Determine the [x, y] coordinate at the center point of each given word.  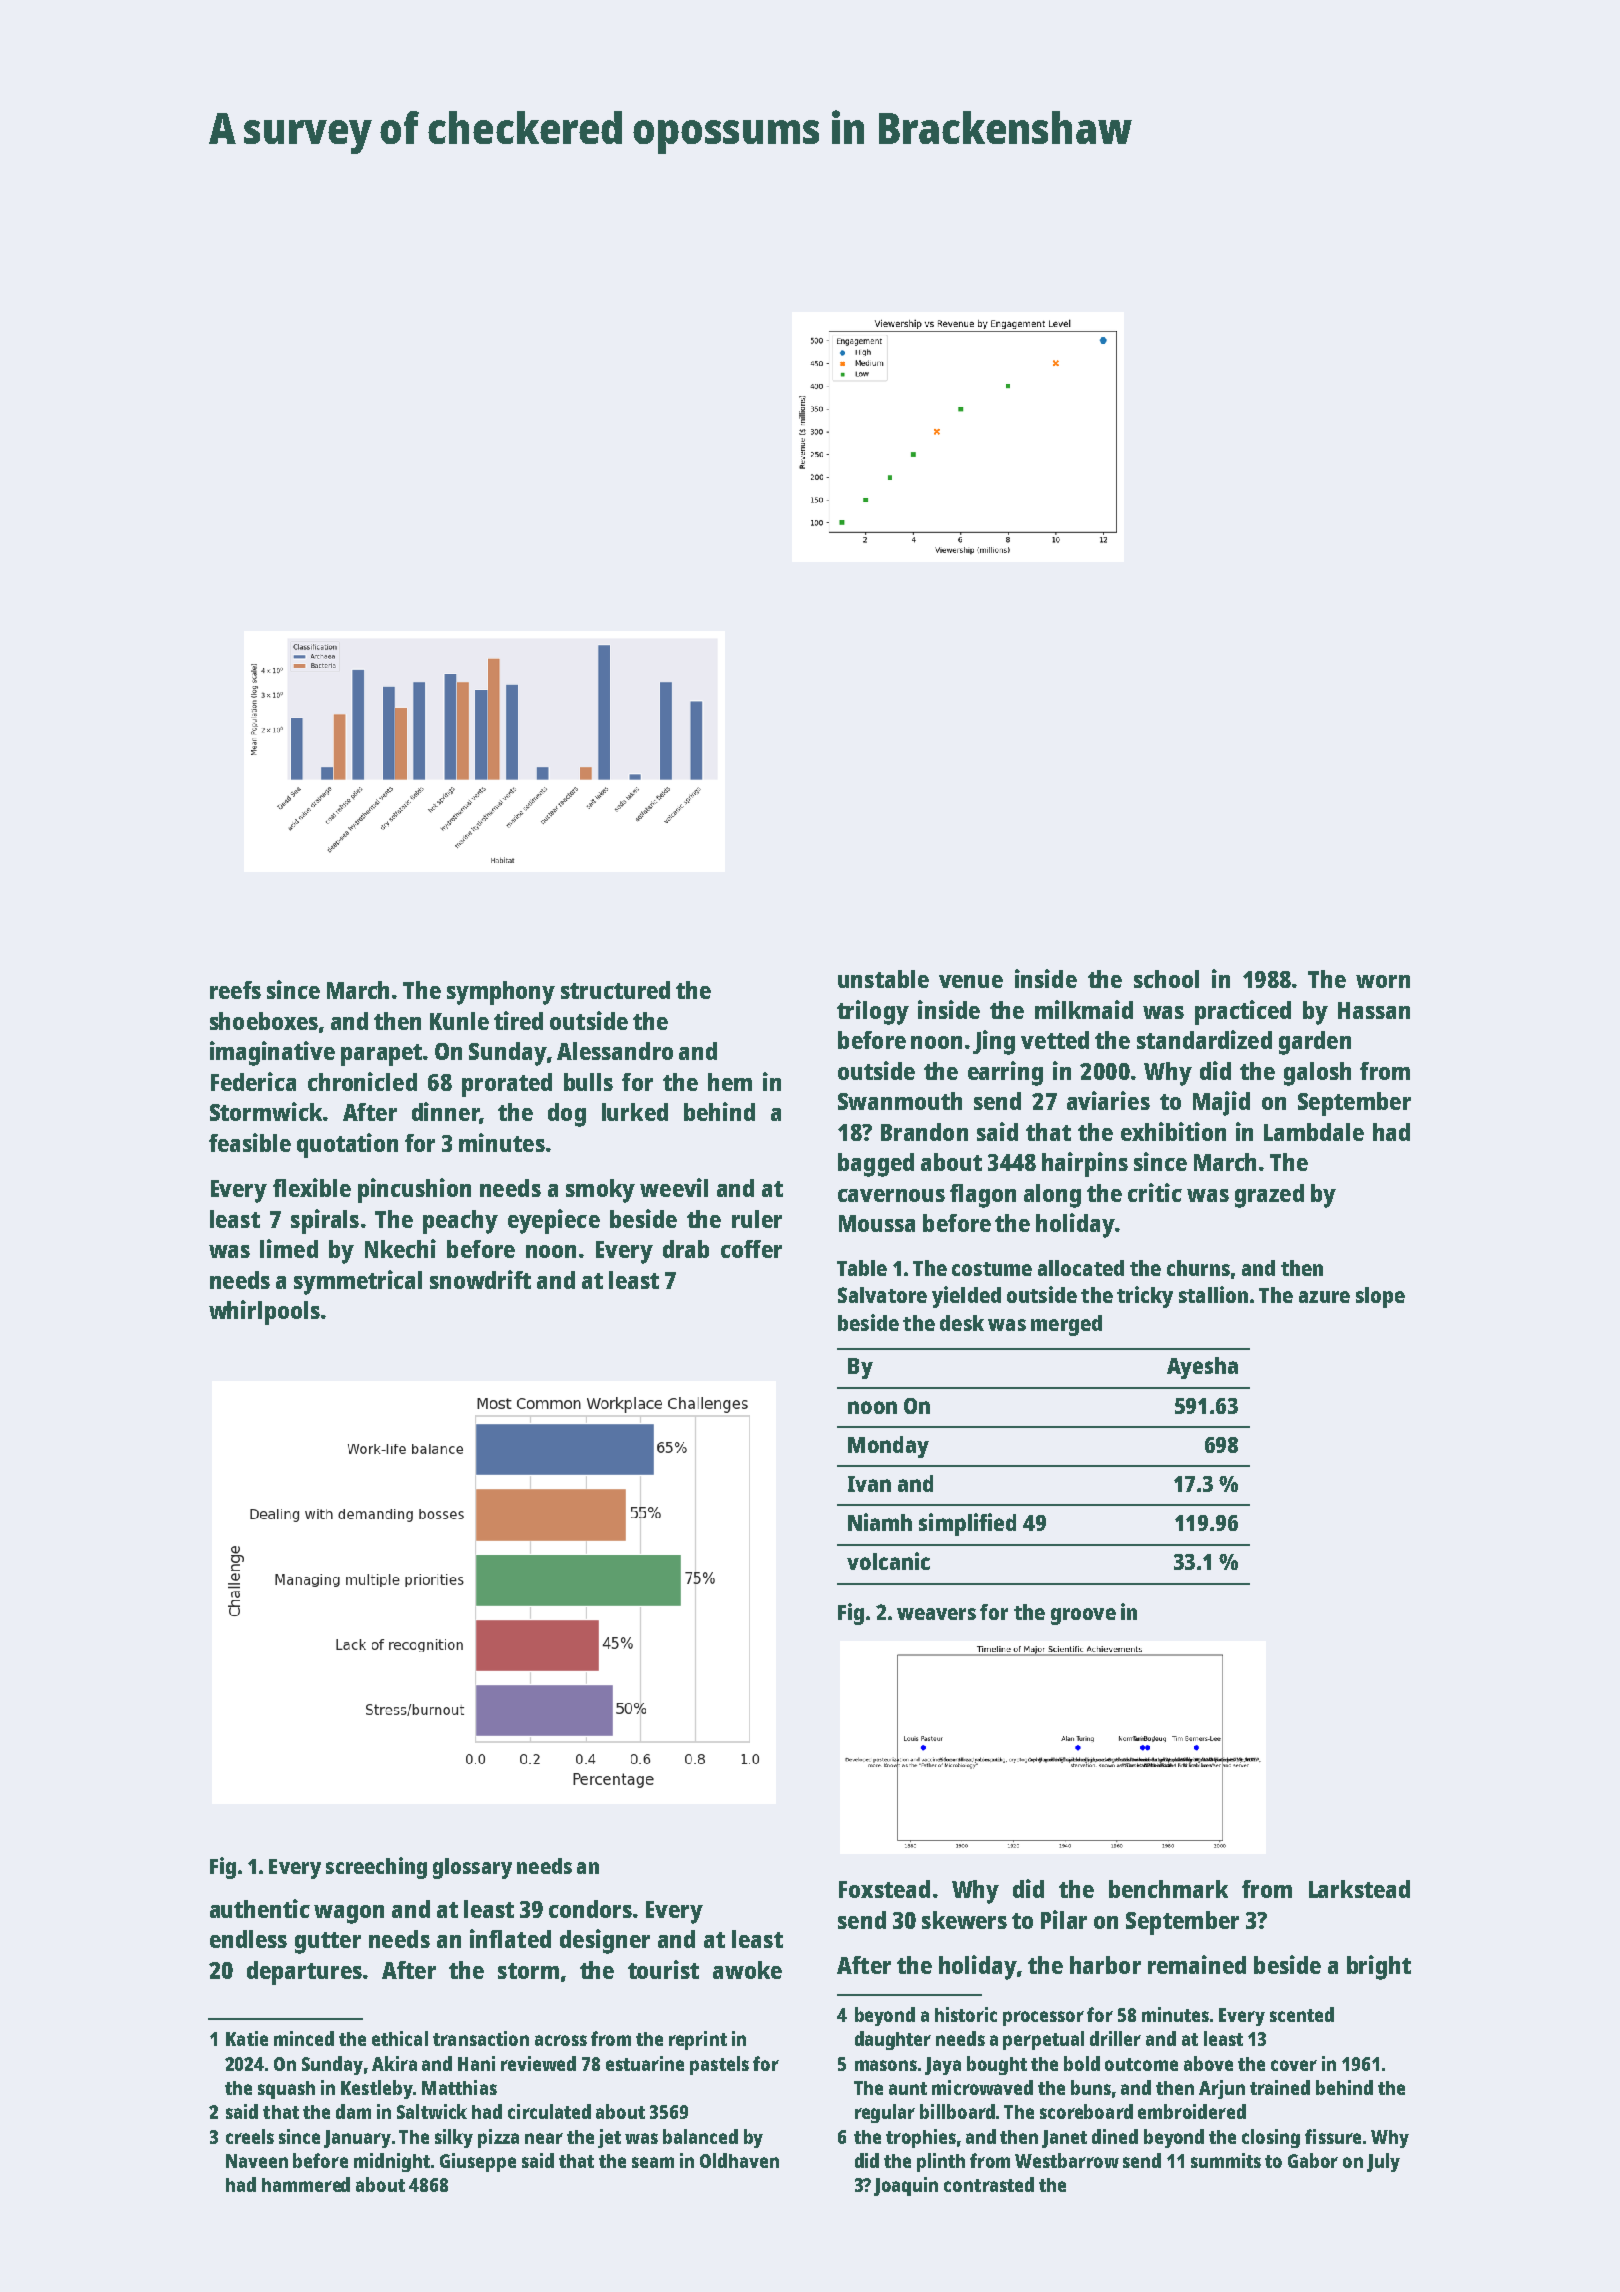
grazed [1269, 1196]
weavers [936, 1614]
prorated [507, 1085]
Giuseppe [478, 2162]
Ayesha [1202, 1368]
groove [1083, 1616]
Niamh [880, 1522]
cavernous [891, 1195]
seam [653, 2162]
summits [1226, 2160]
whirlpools [264, 1312]
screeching [376, 1868]
